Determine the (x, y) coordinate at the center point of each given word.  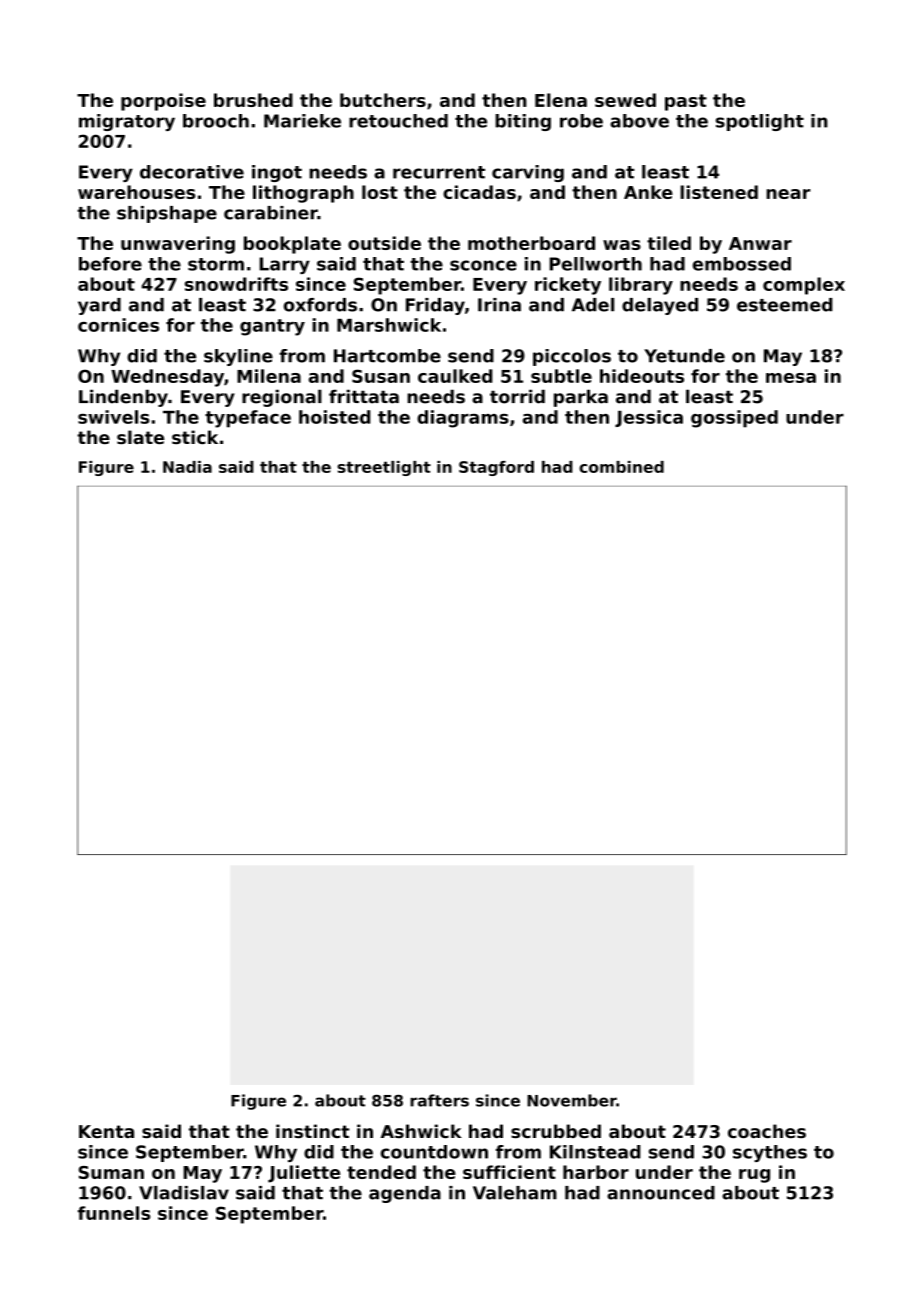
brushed (253, 100)
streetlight (384, 468)
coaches (767, 1131)
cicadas (479, 192)
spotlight (760, 122)
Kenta (106, 1131)
